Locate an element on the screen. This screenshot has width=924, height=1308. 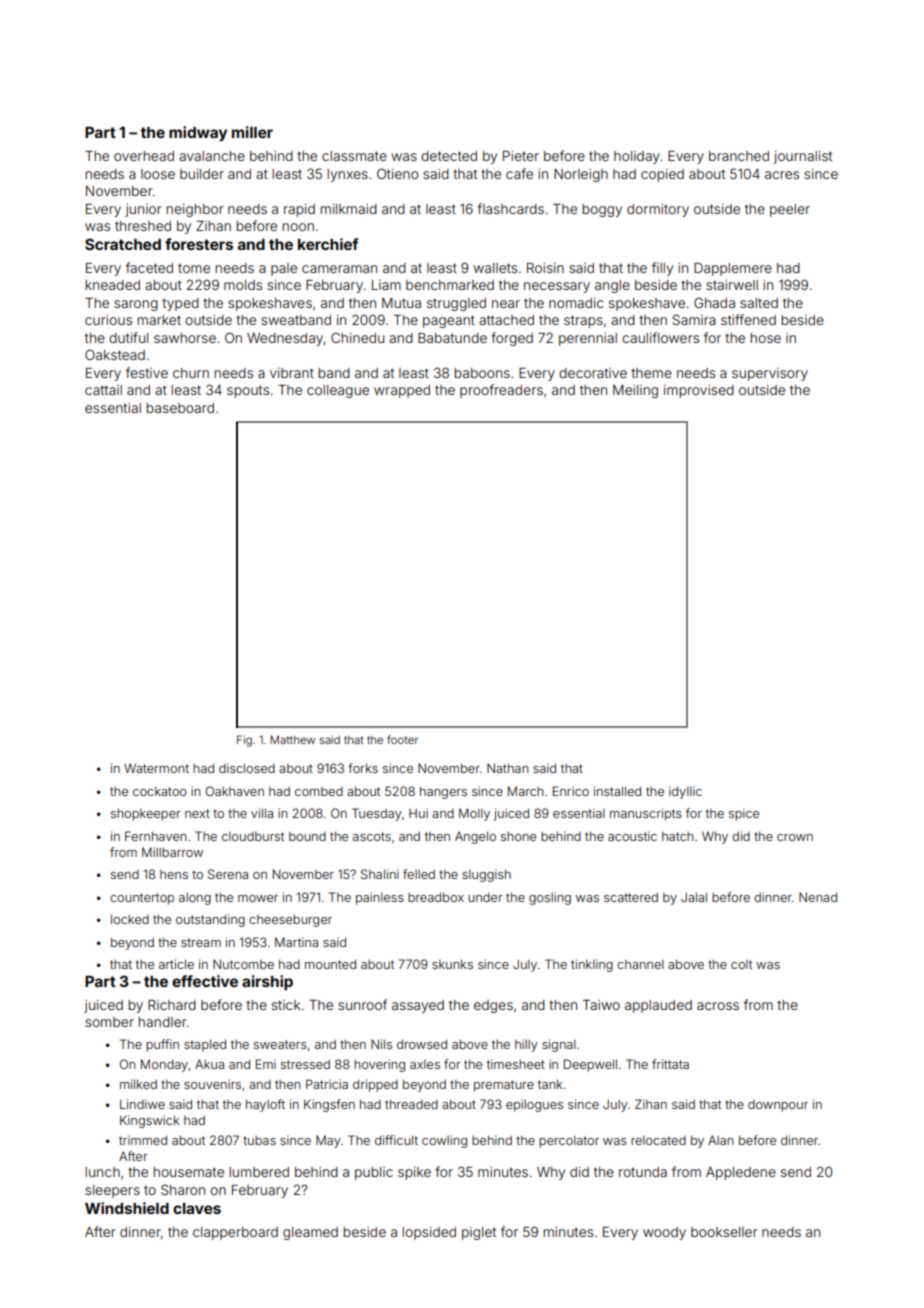
downpour is located at coordinates (778, 1106).
